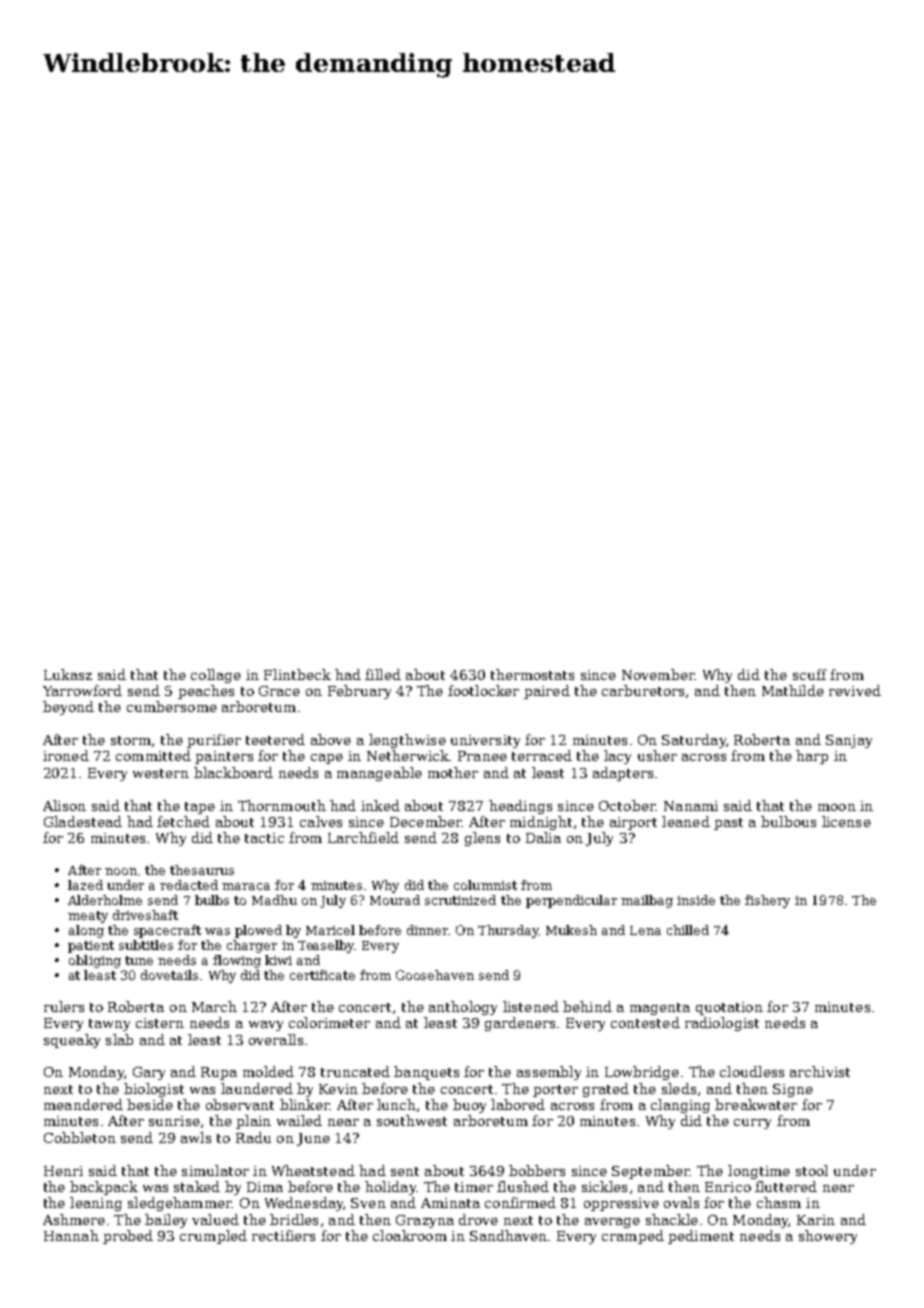 Image resolution: width=924 pixels, height=1308 pixels. What do you see at coordinates (322, 975) in the screenshot?
I see `certificate` at bounding box center [322, 975].
